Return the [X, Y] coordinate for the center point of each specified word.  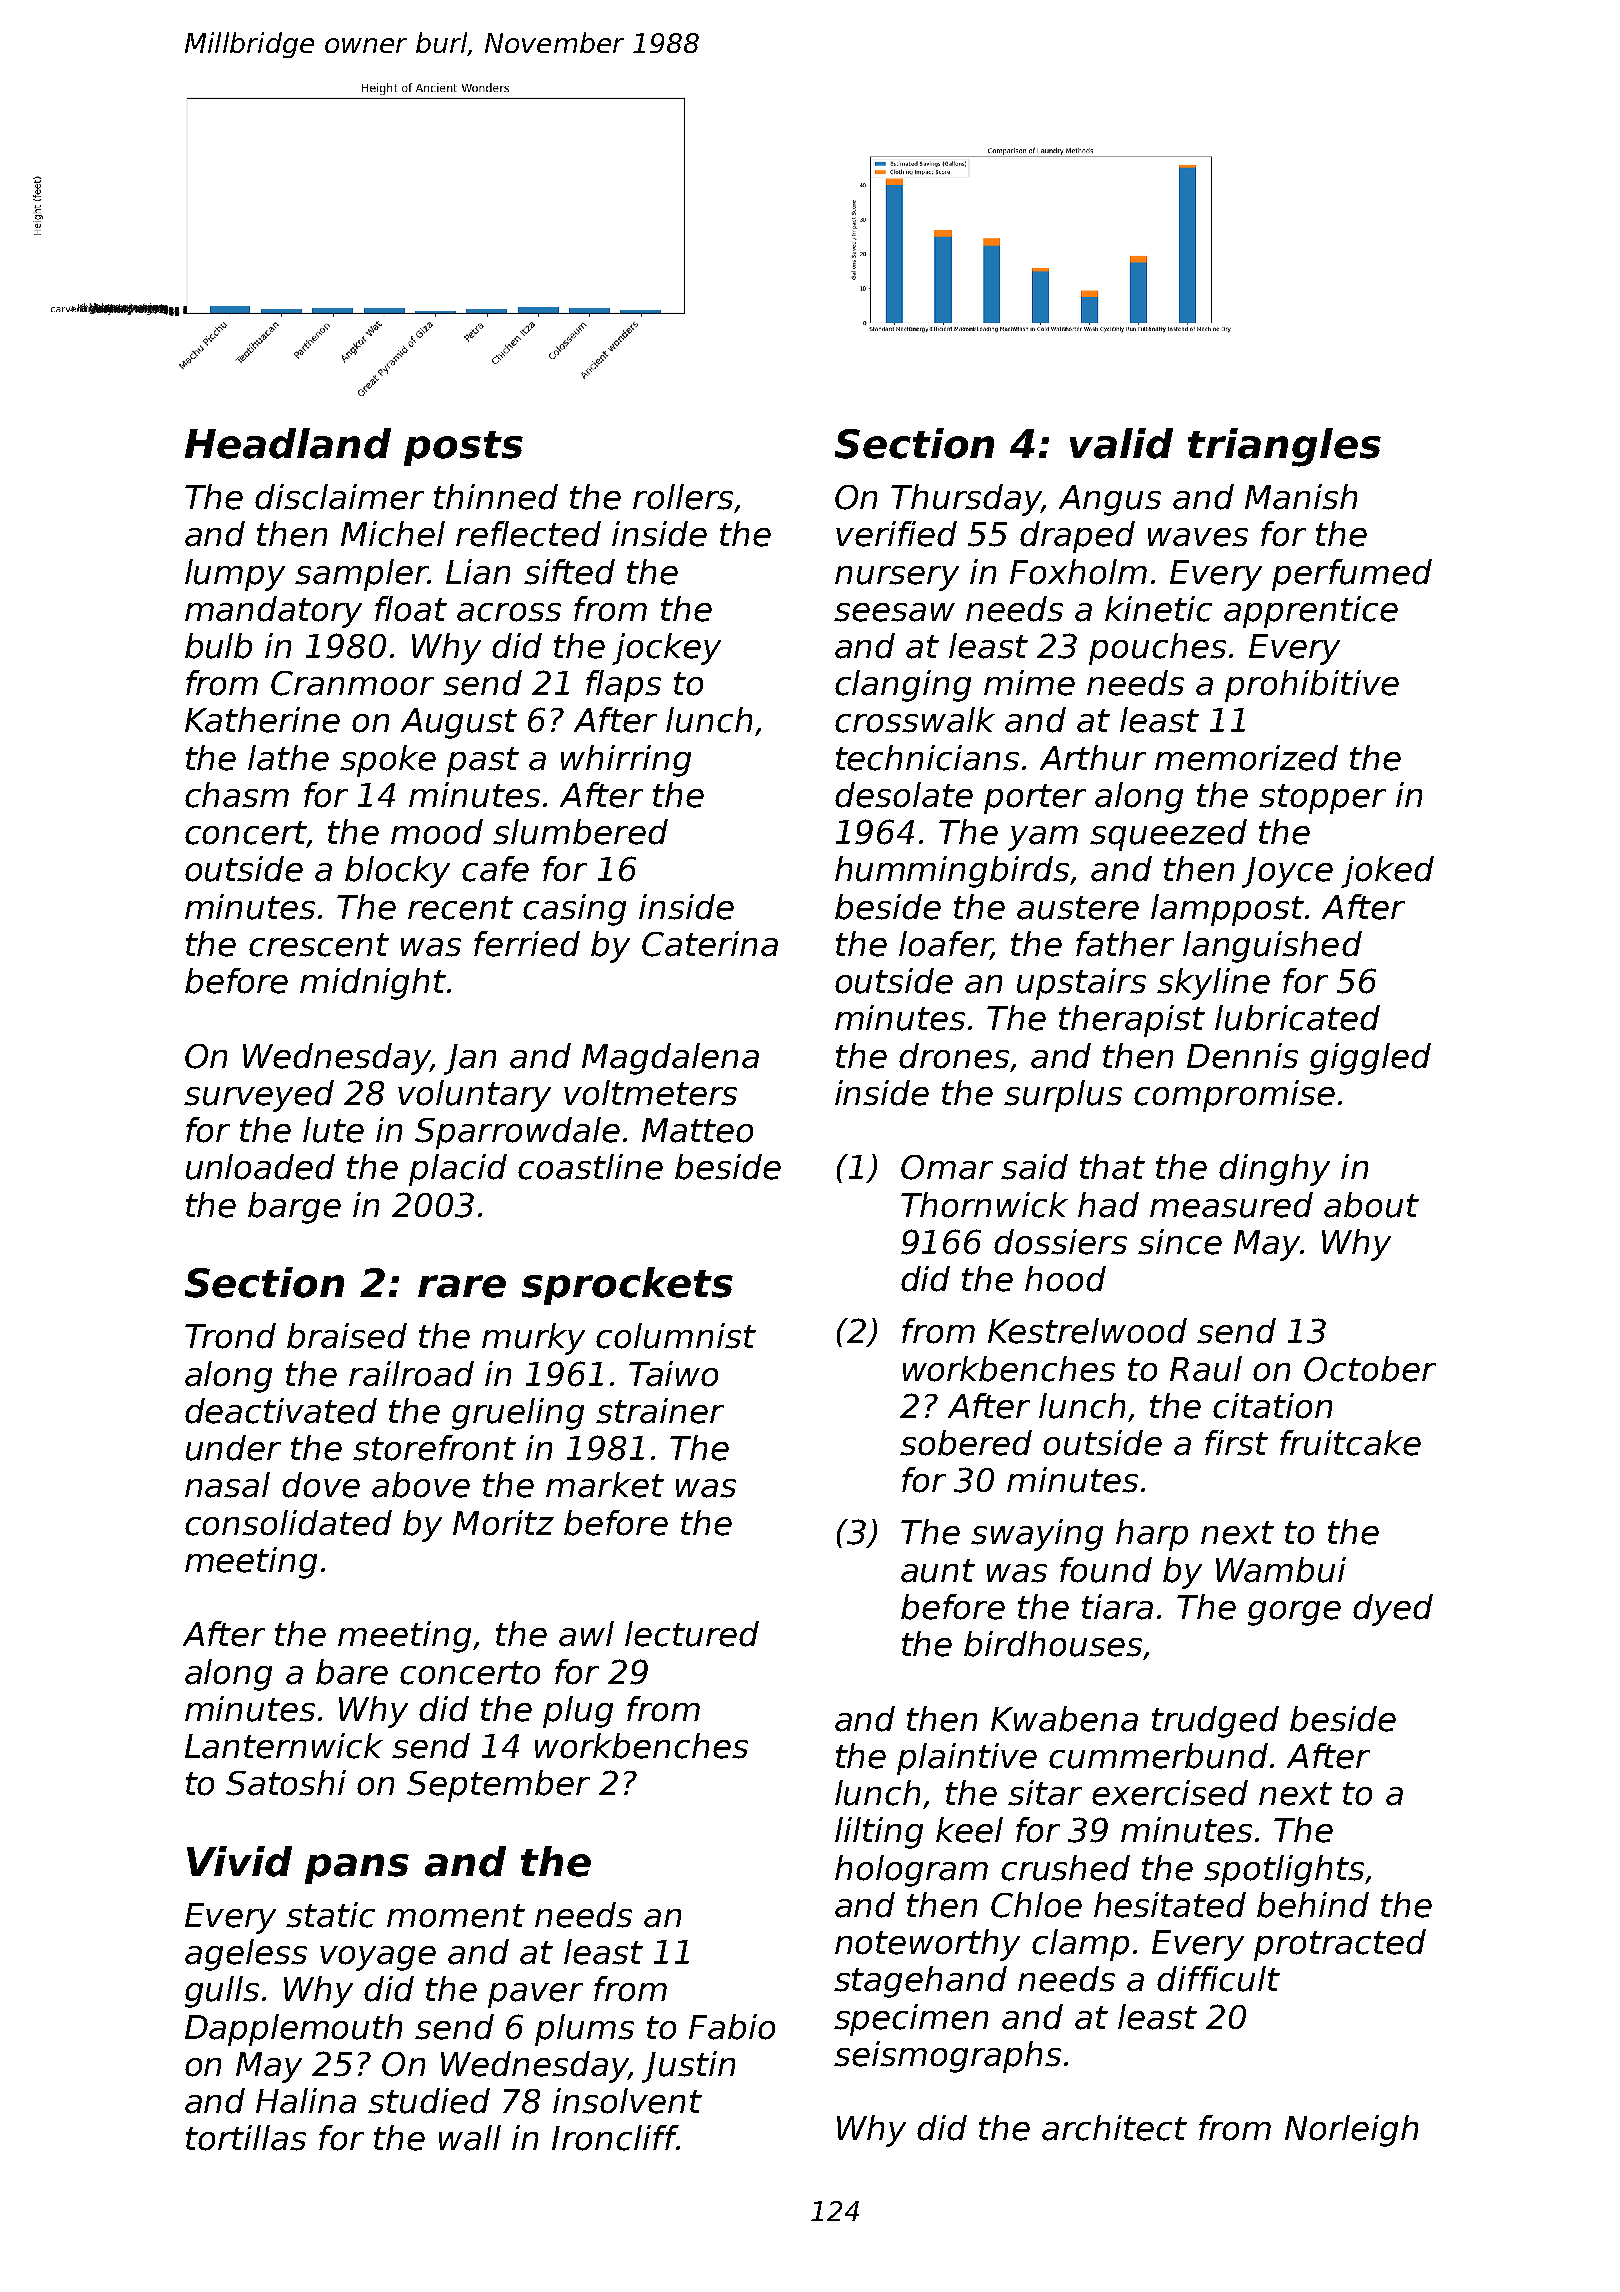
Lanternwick [284, 1746]
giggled [1370, 1059]
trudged [1215, 1722]
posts [463, 448]
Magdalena [670, 1059]
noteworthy [927, 1945]
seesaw [894, 612]
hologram [911, 1871]
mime [1029, 683]
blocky [397, 872]
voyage [378, 1958]
